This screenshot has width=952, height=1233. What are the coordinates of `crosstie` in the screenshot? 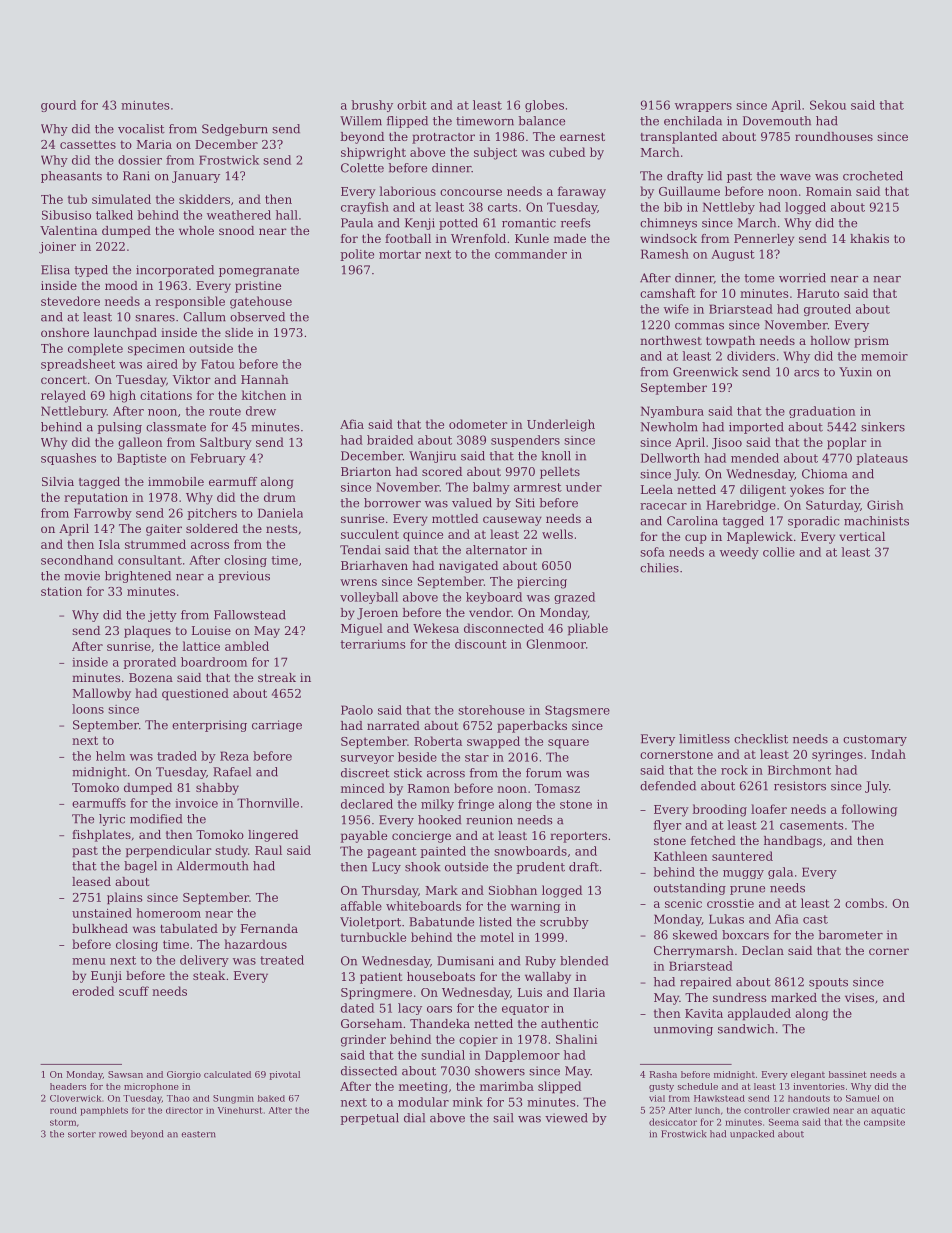 It's located at (730, 903).
